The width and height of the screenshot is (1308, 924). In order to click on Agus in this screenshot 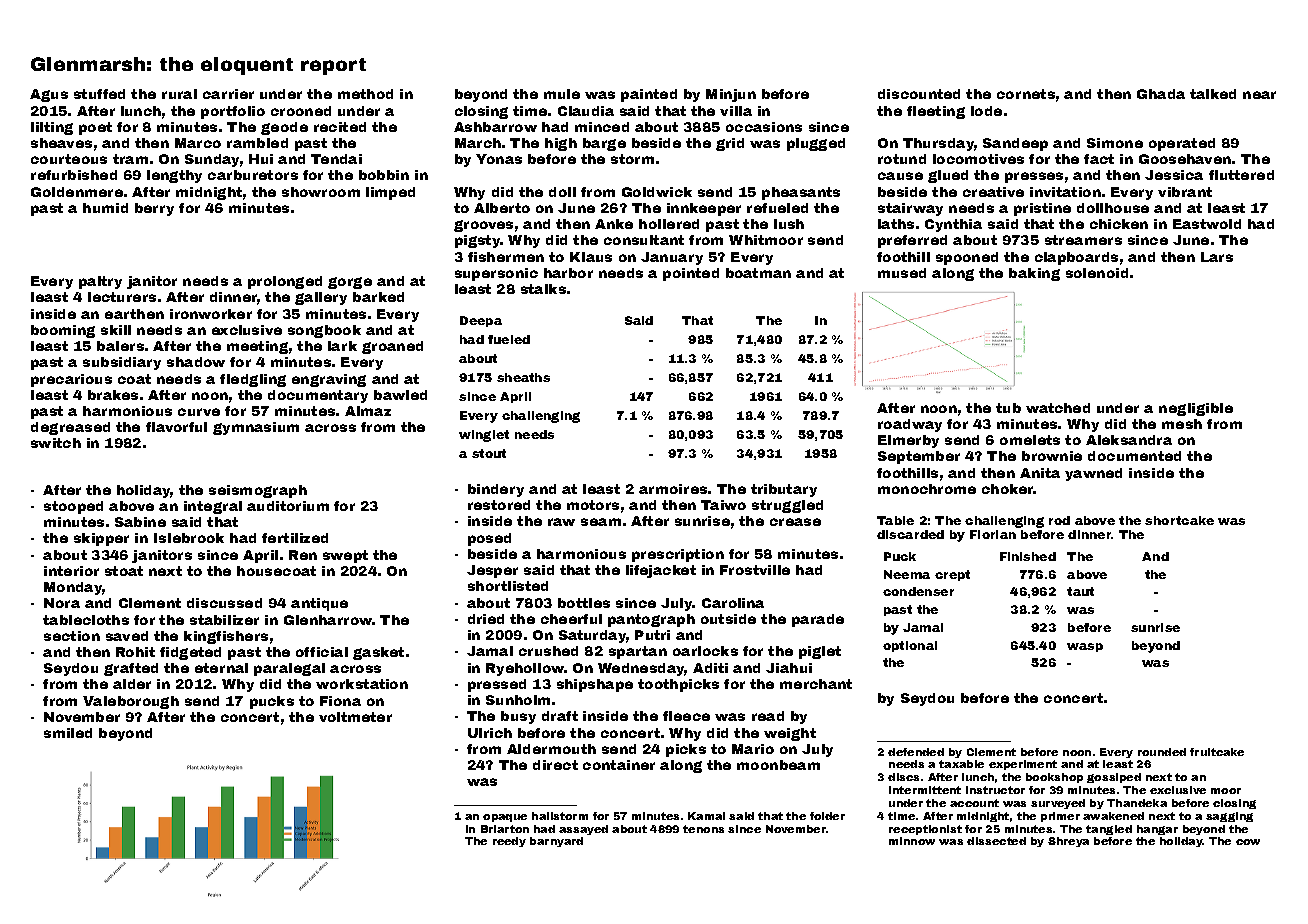, I will do `click(49, 95)`.
